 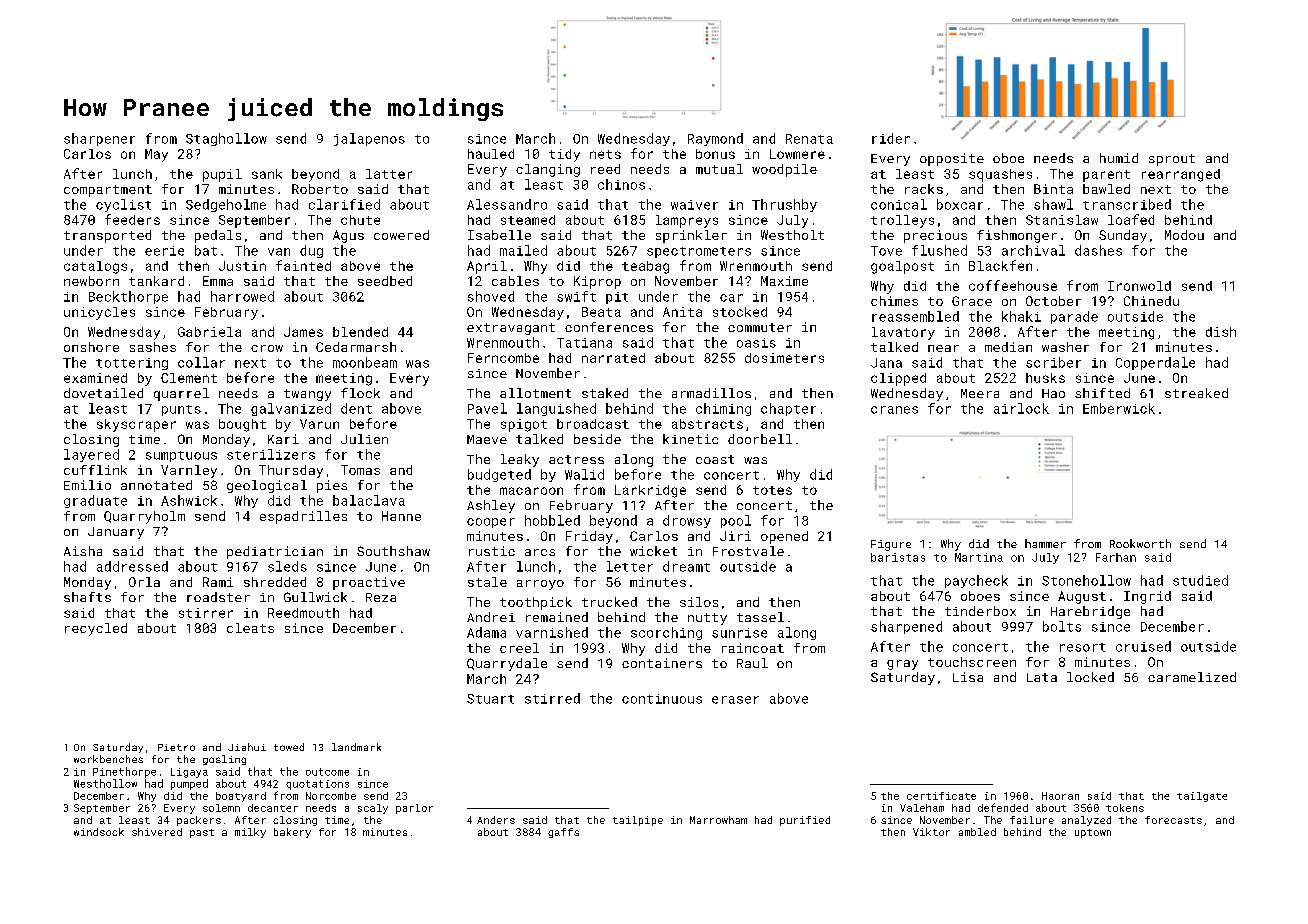 I want to click on cyclist, so click(x=123, y=205).
